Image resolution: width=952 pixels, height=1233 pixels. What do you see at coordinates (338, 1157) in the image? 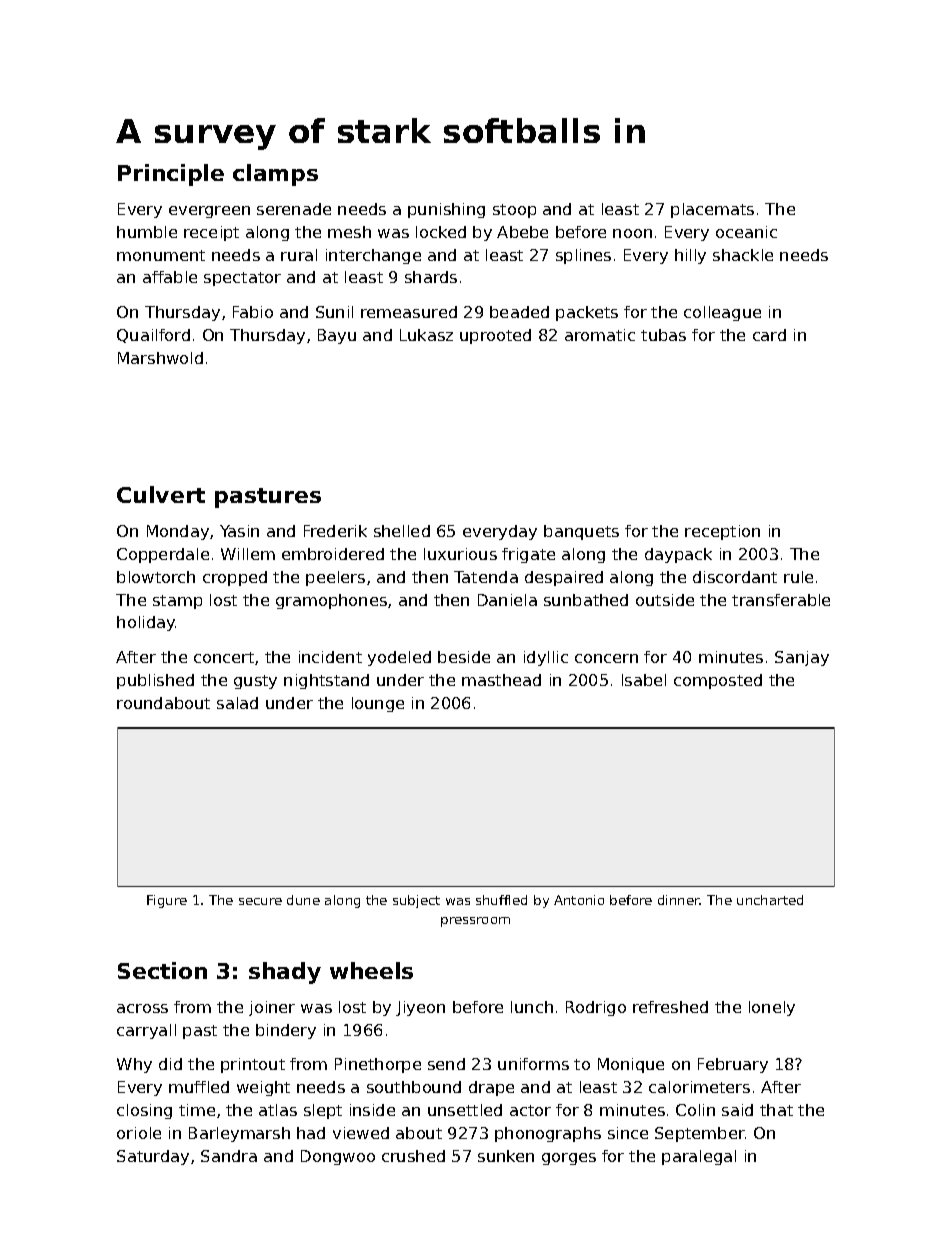
I see `Dongwoo` at bounding box center [338, 1157].
